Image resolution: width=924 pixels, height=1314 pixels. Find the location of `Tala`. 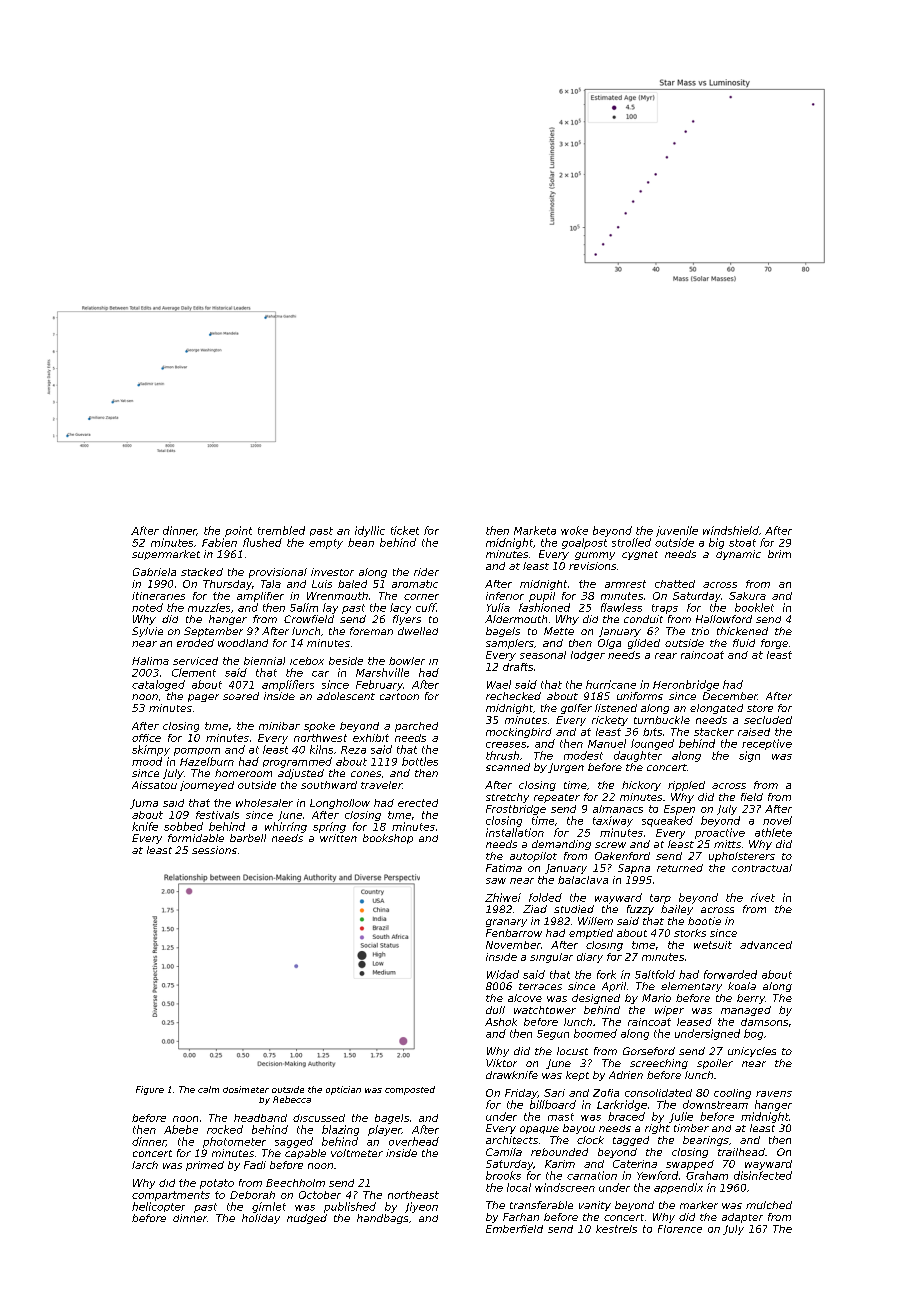

Tala is located at coordinates (271, 584).
